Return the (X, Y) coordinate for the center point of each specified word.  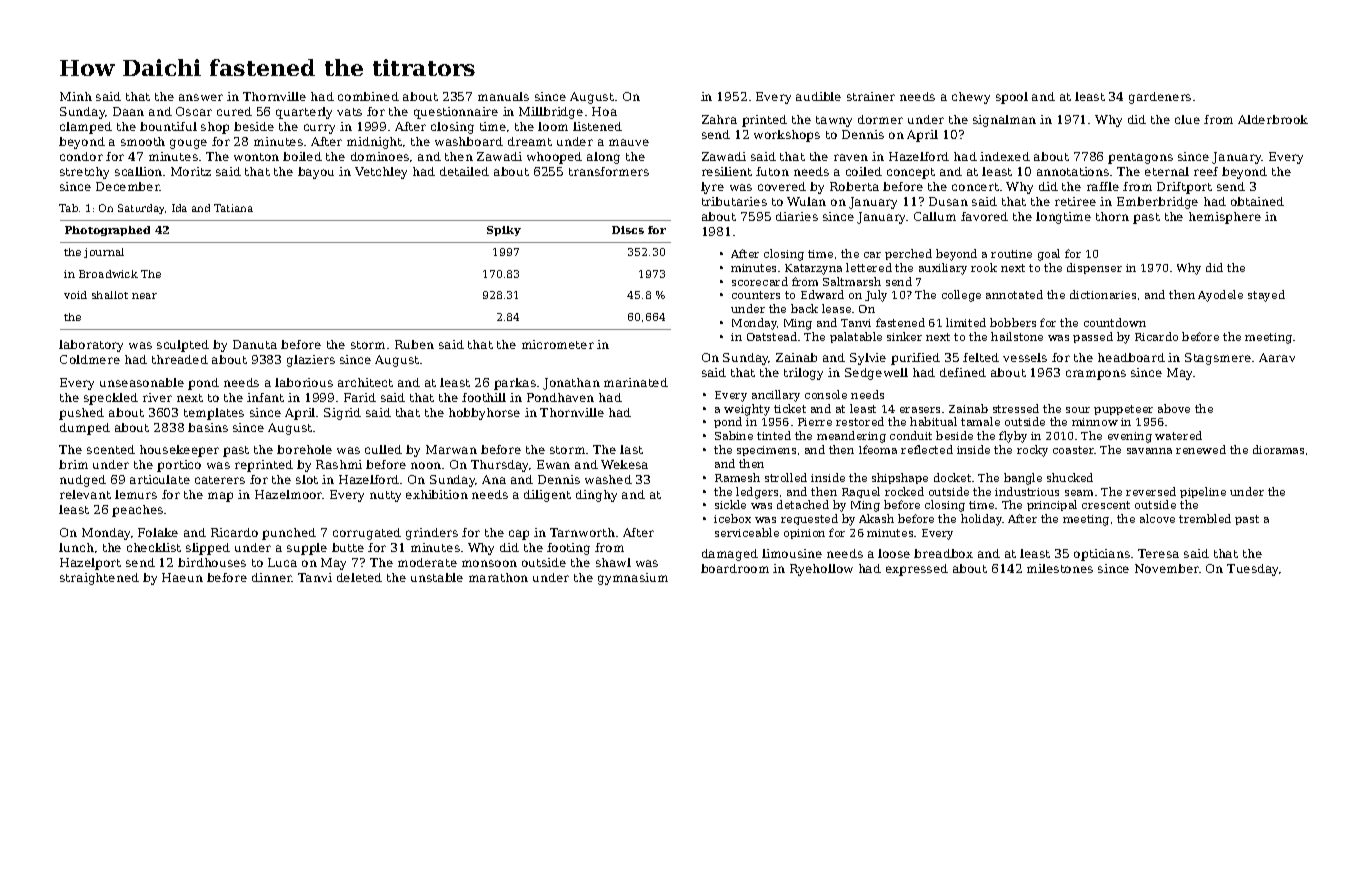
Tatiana (233, 208)
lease (836, 308)
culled (383, 449)
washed (608, 479)
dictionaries (1103, 294)
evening (1130, 437)
